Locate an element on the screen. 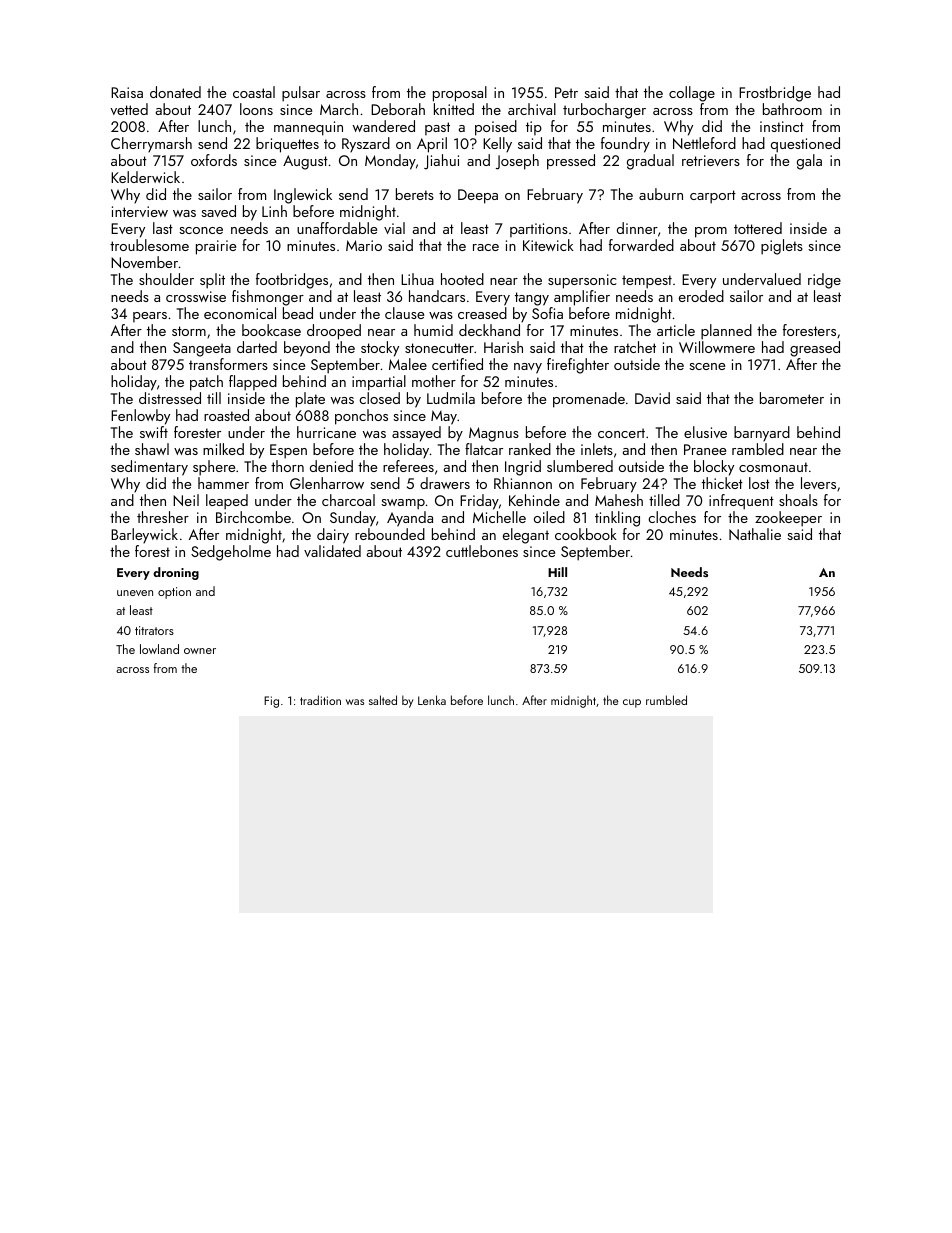 Image resolution: width=952 pixels, height=1233 pixels. May is located at coordinates (444, 417).
